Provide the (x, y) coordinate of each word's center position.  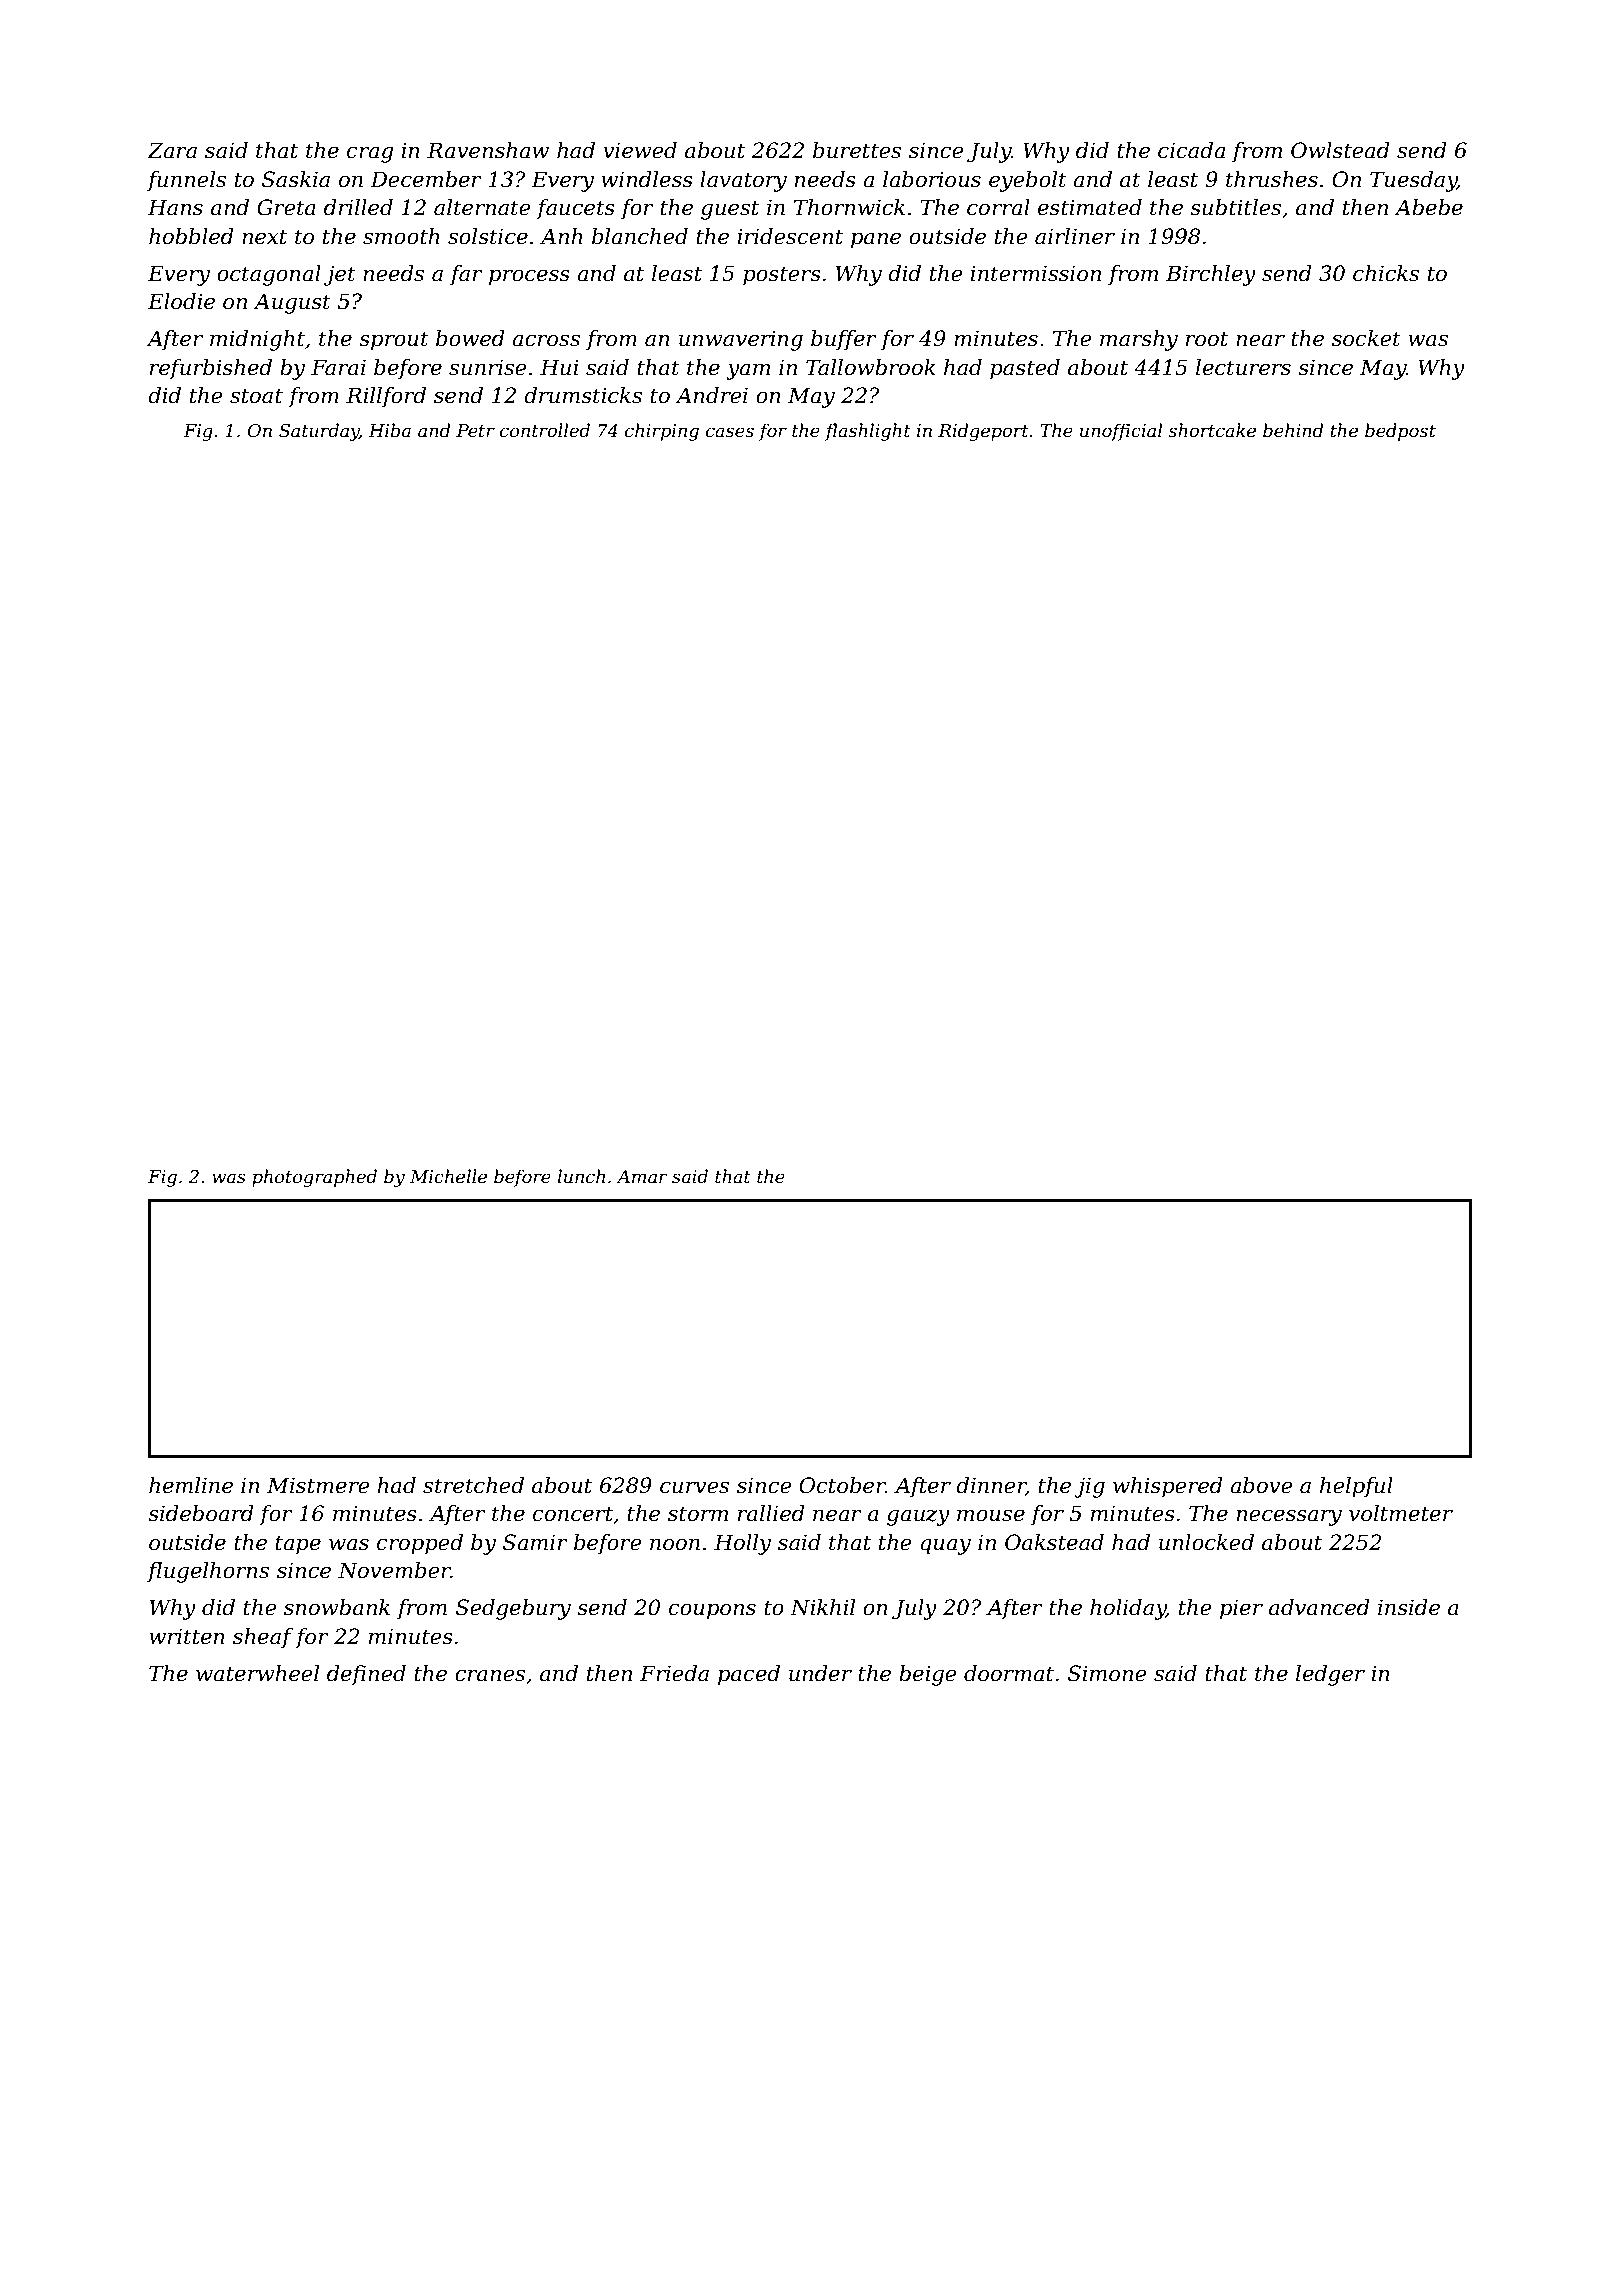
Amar (642, 1176)
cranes (490, 1675)
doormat (1009, 1673)
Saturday (319, 432)
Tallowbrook (870, 367)
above (1261, 1485)
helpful (1356, 1487)
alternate (482, 207)
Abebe (1428, 207)
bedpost (1400, 432)
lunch (581, 1176)
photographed (314, 1178)
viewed (640, 150)
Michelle (448, 1176)
